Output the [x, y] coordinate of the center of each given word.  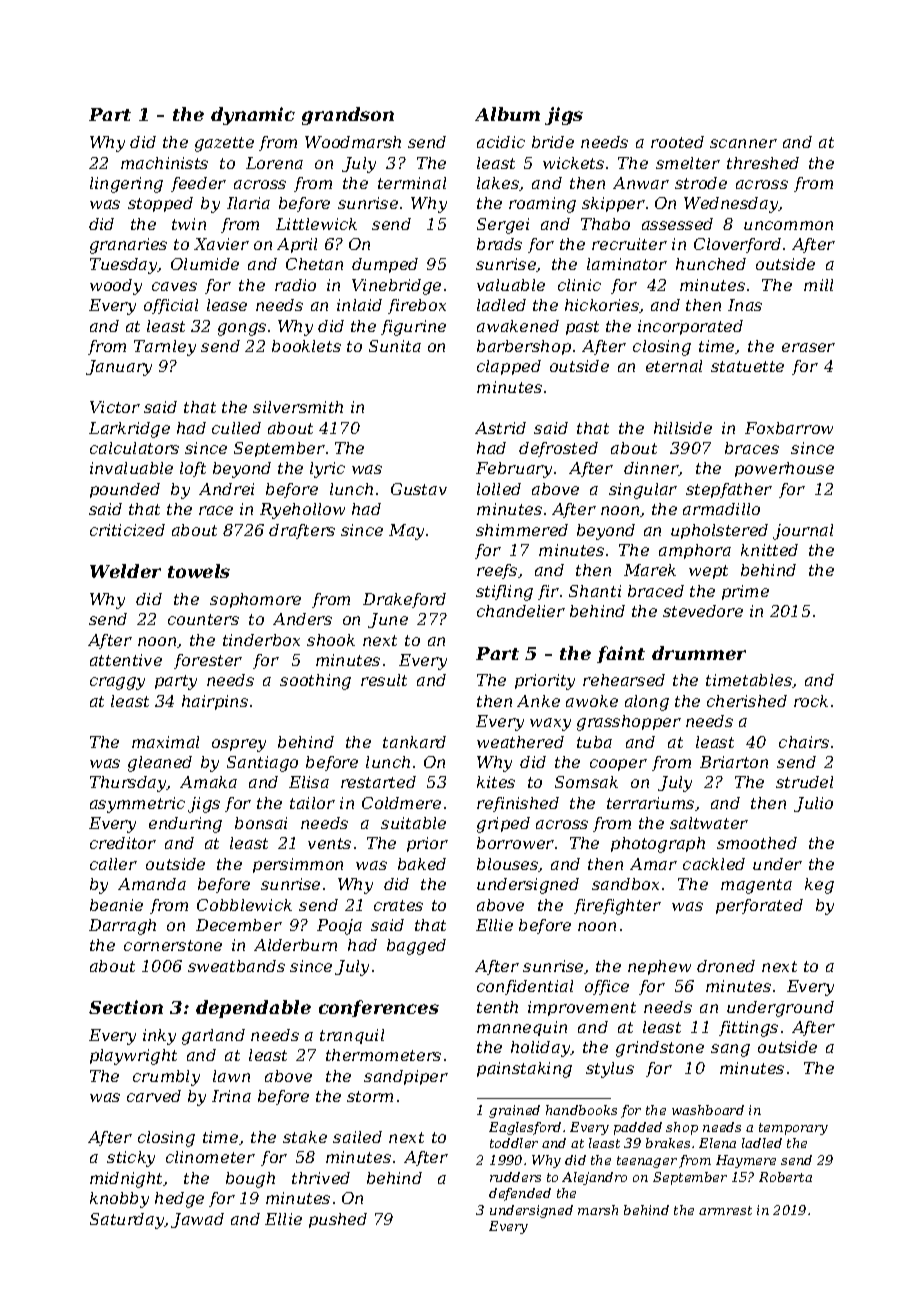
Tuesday [124, 266]
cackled [714, 864]
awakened [518, 326]
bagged [416, 947]
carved [154, 1096]
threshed [763, 163]
